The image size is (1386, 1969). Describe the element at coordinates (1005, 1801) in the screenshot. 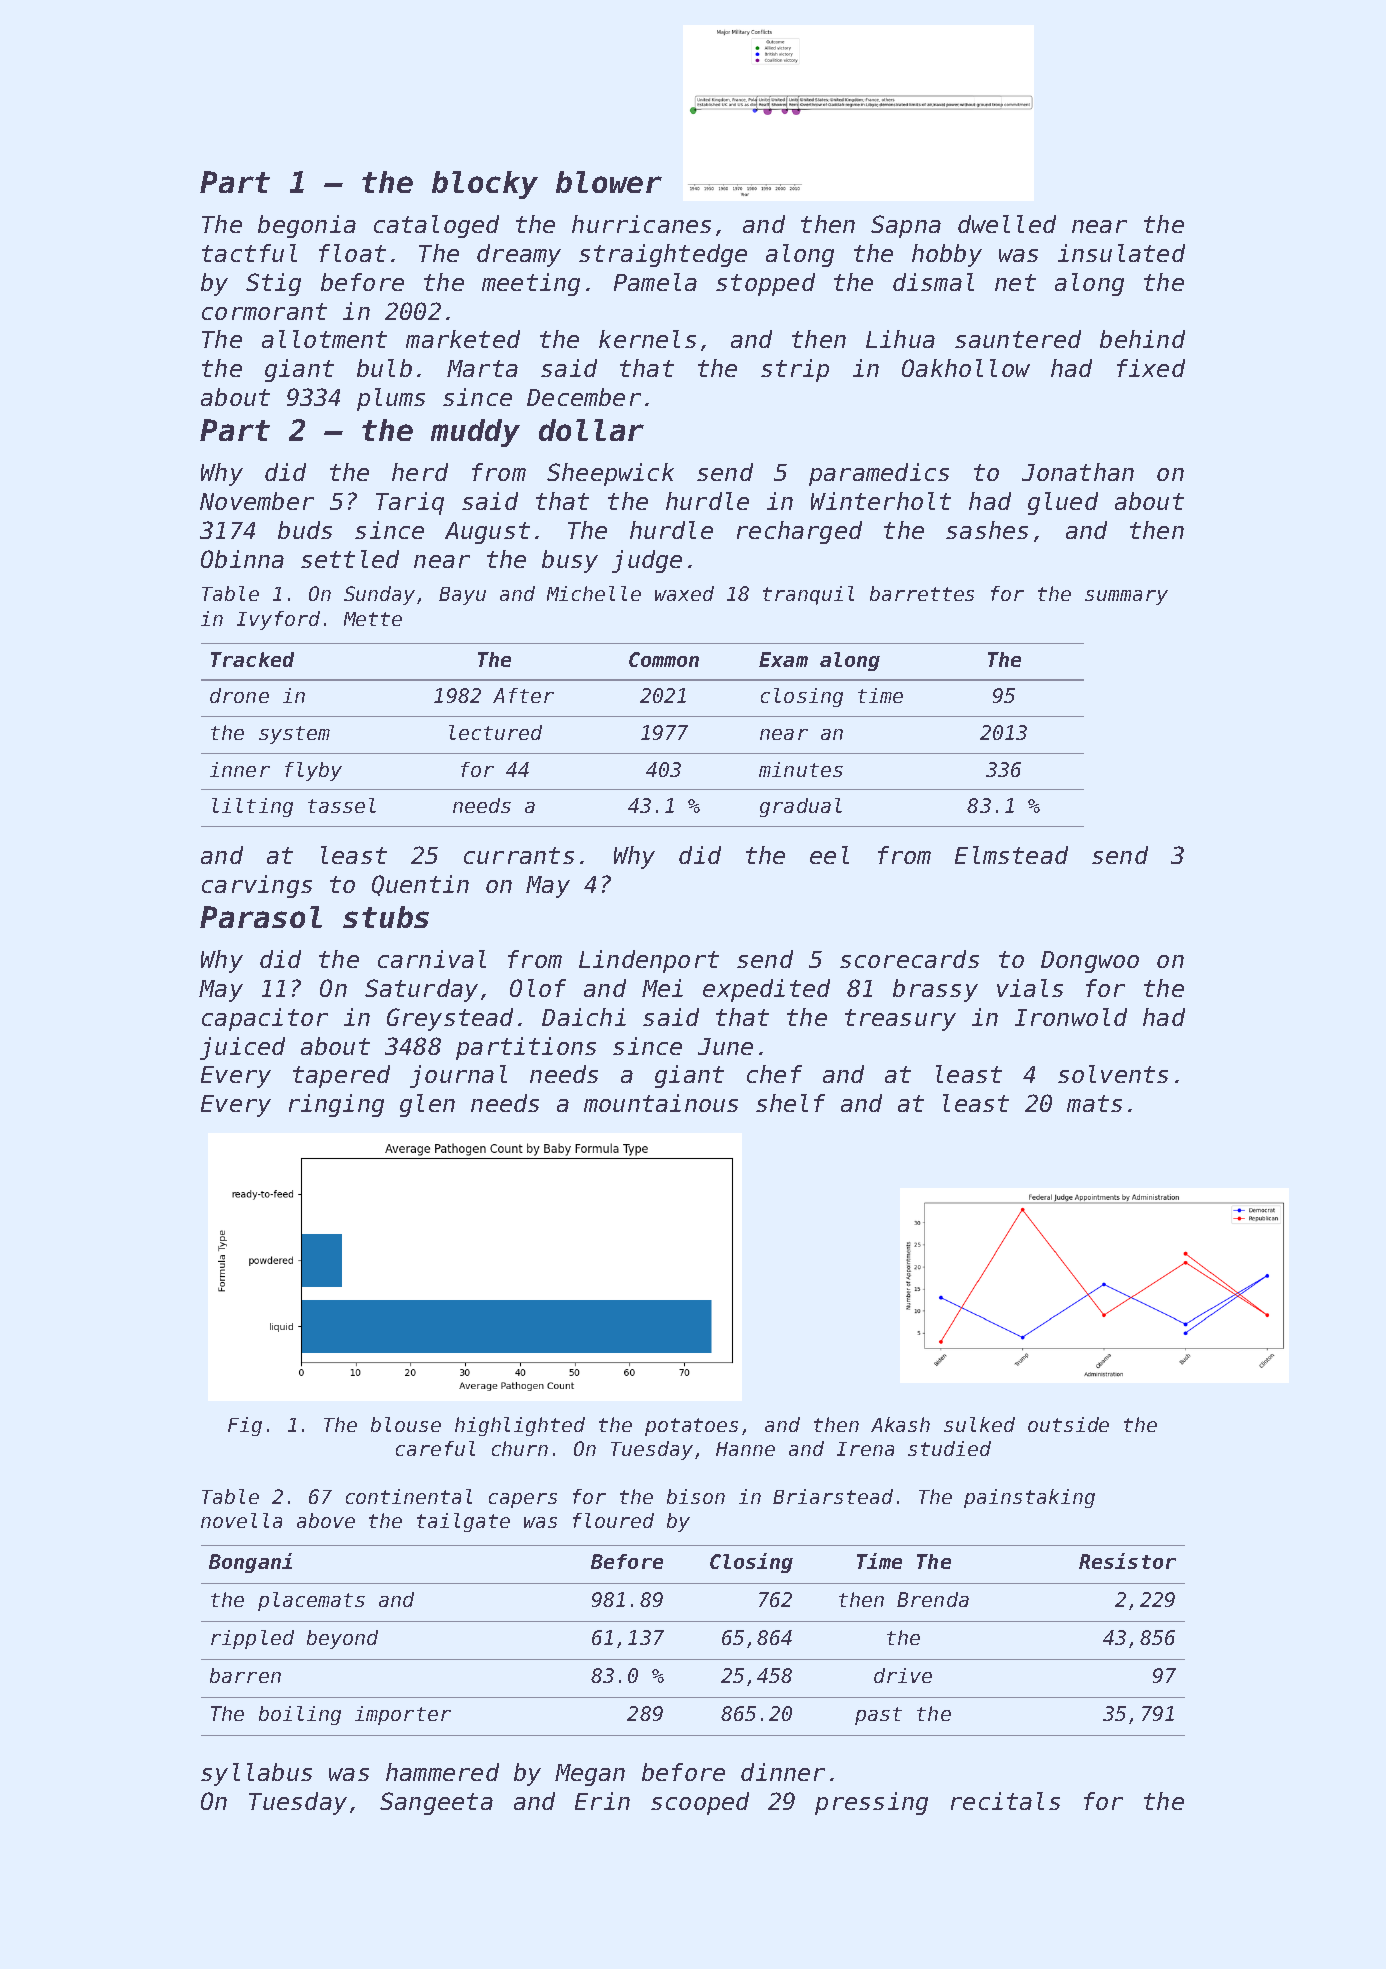

I see `recitals` at that location.
